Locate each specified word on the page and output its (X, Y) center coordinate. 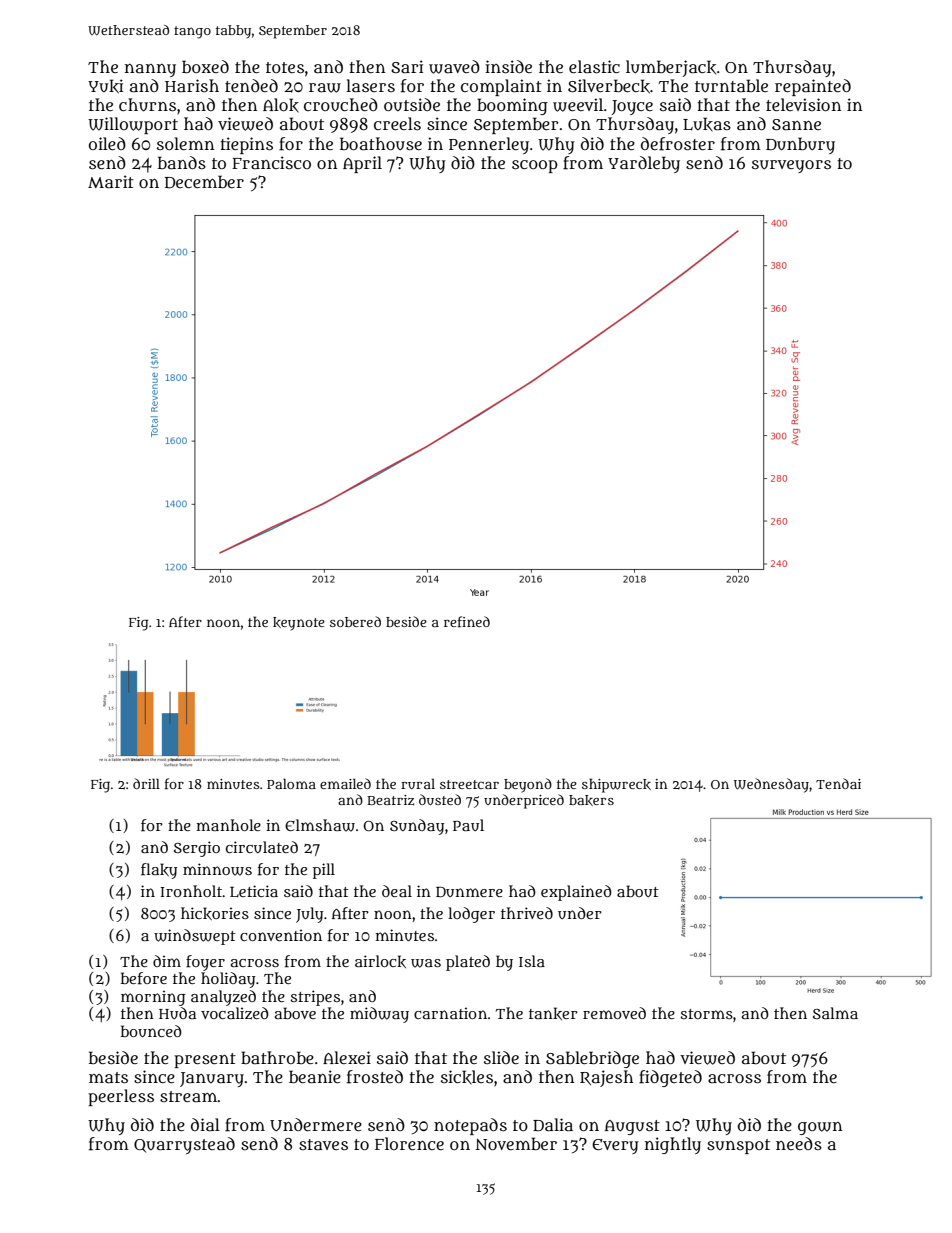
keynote (299, 624)
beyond (528, 785)
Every (615, 1146)
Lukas (707, 124)
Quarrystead (184, 1145)
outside (412, 104)
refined (467, 621)
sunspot (738, 1146)
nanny (150, 70)
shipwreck (616, 785)
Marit (111, 181)
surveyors (791, 166)
